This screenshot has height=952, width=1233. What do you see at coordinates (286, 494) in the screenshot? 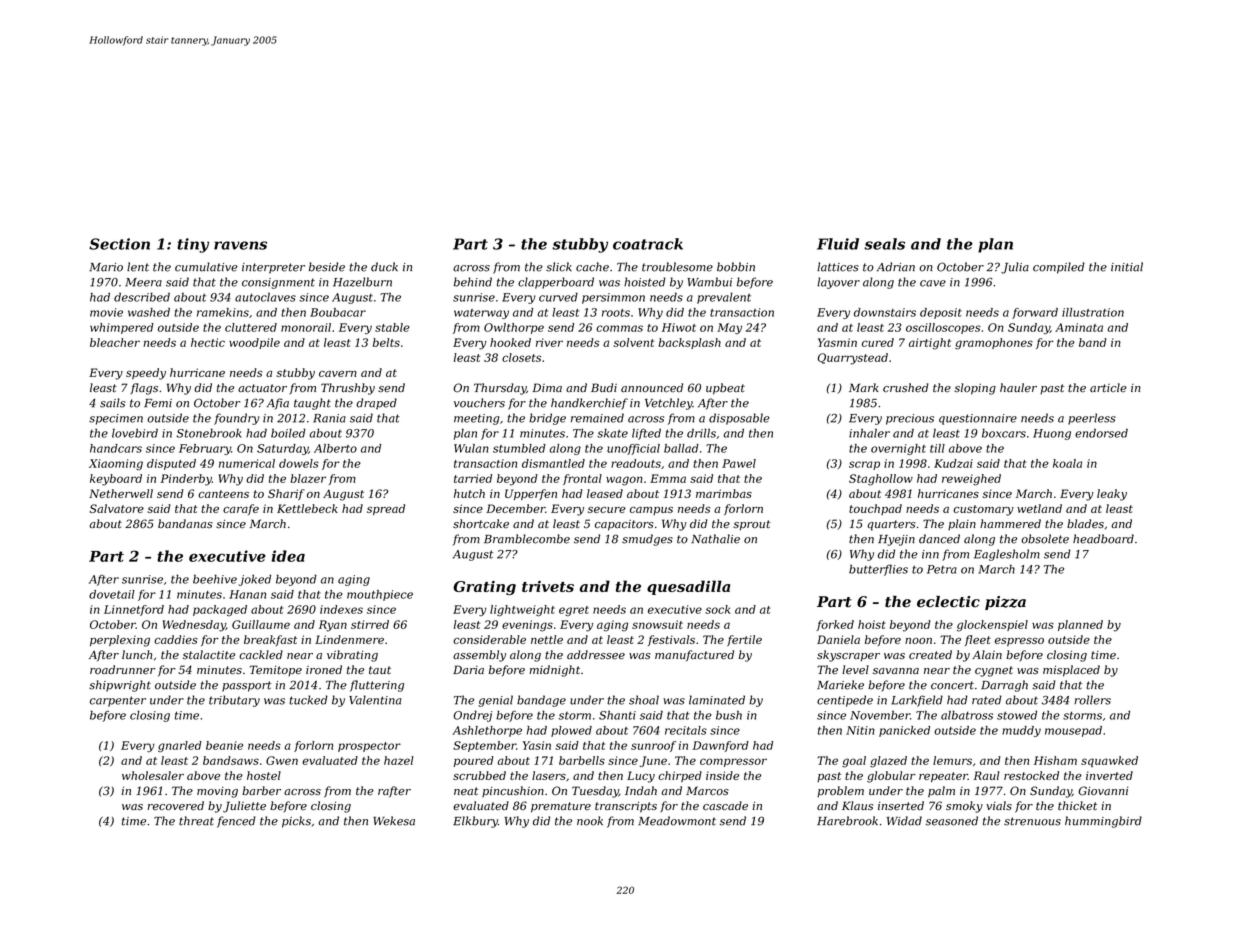
I see `Sharif` at bounding box center [286, 494].
